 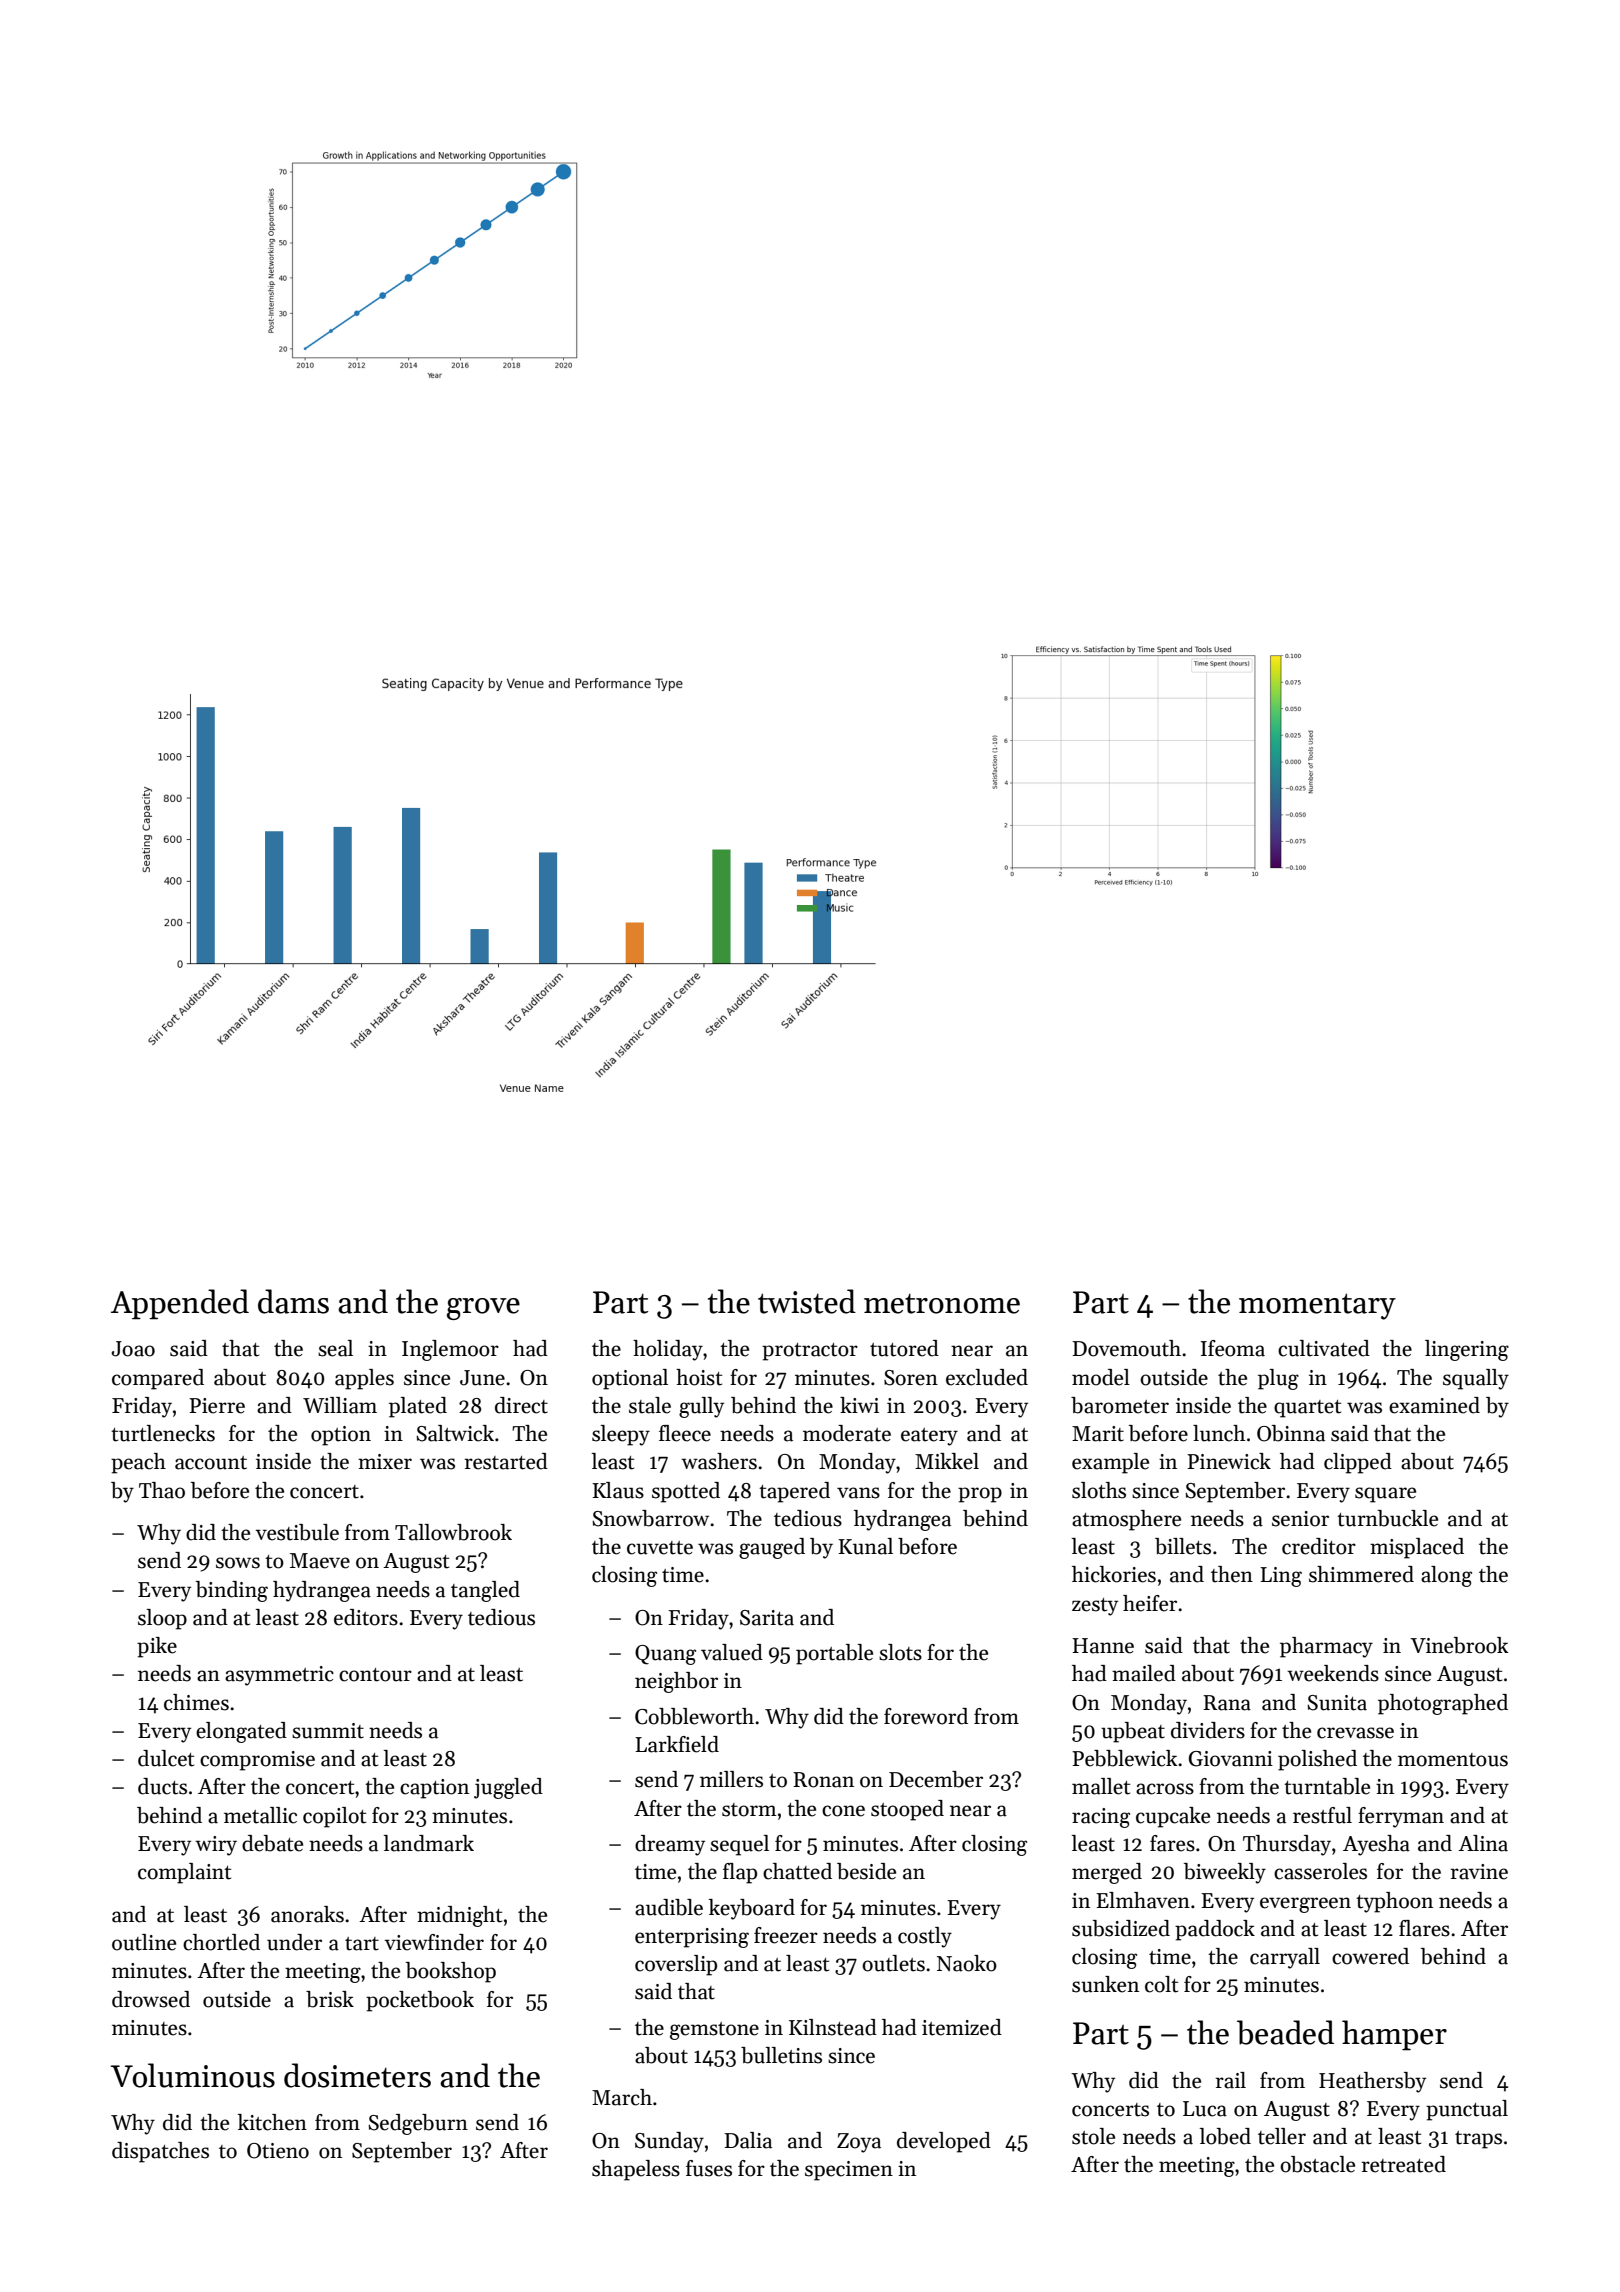 I want to click on mailed, so click(x=1144, y=1673).
